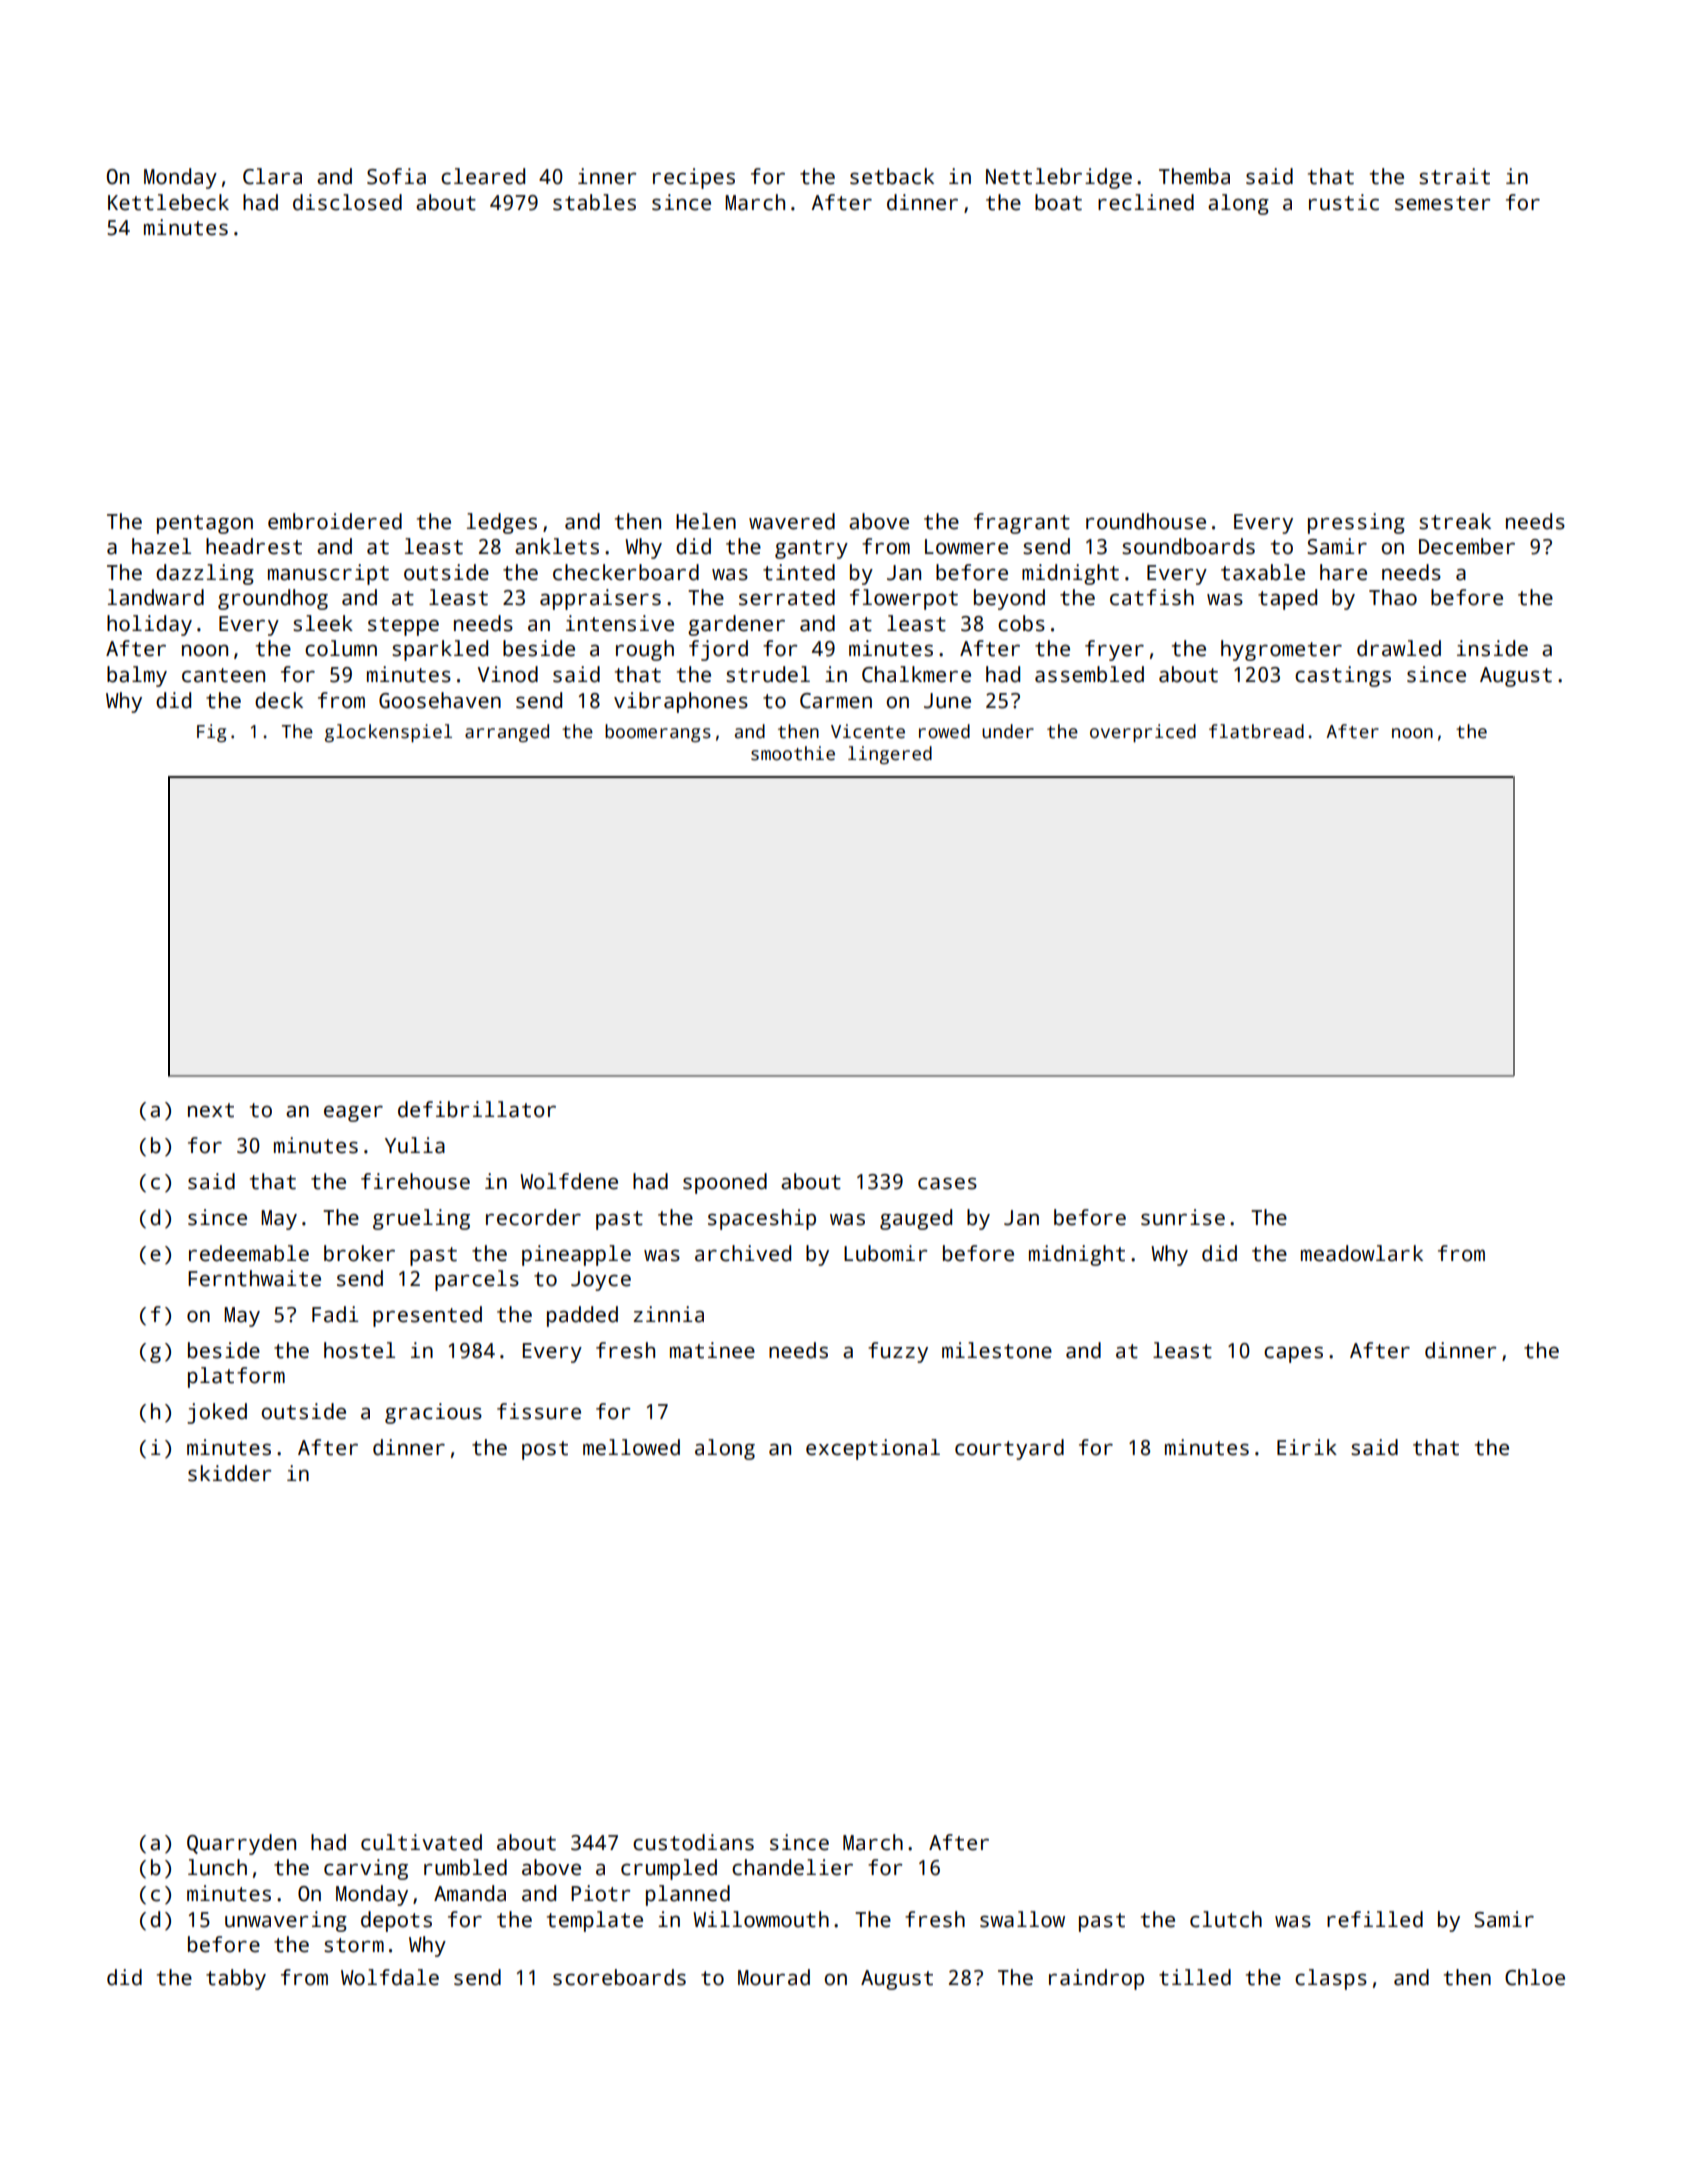 The height and width of the screenshot is (2178, 1683). Describe the element at coordinates (693, 1842) in the screenshot. I see `custodians` at that location.
